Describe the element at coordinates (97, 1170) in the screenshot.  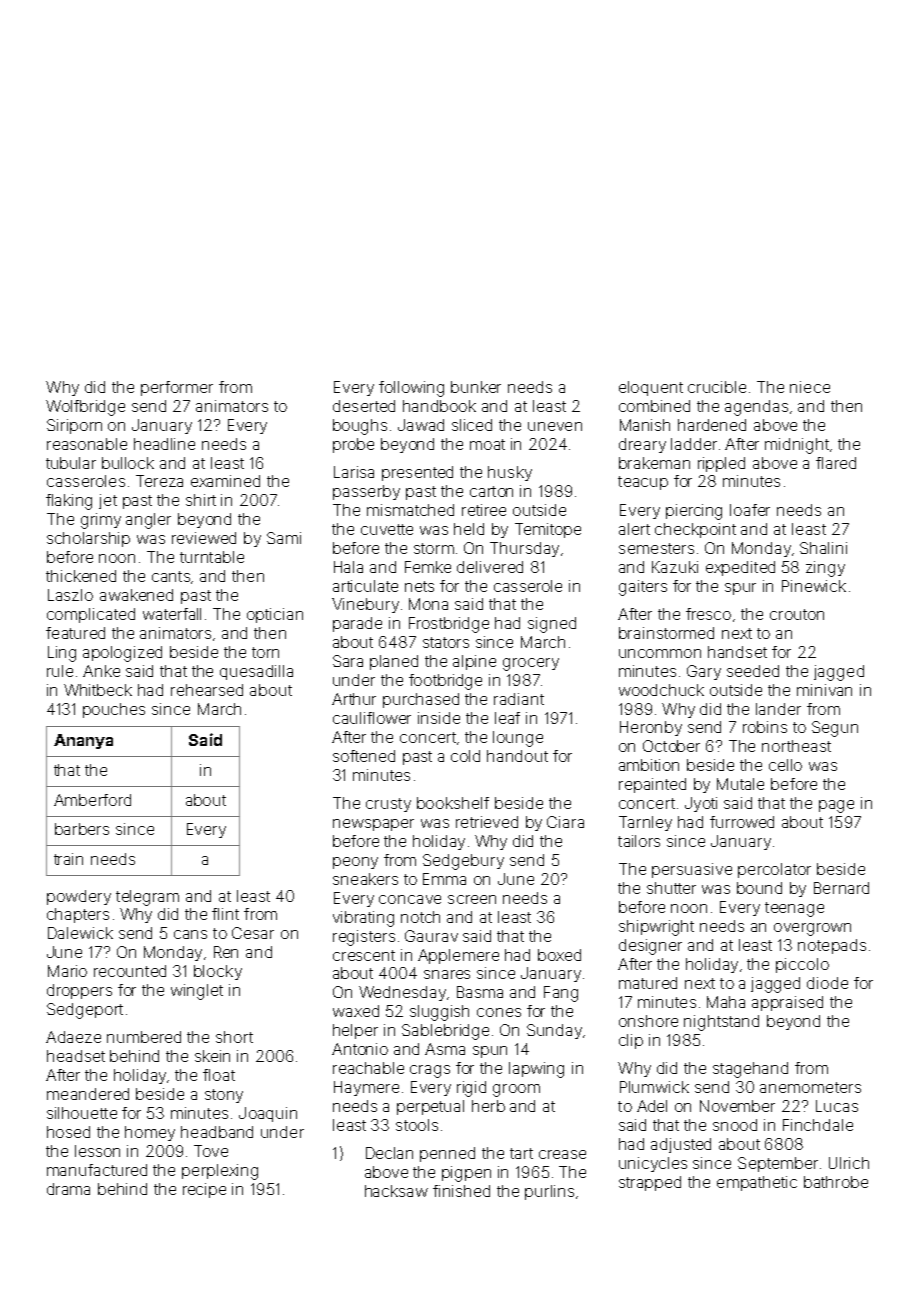
I see `manufactured` at that location.
